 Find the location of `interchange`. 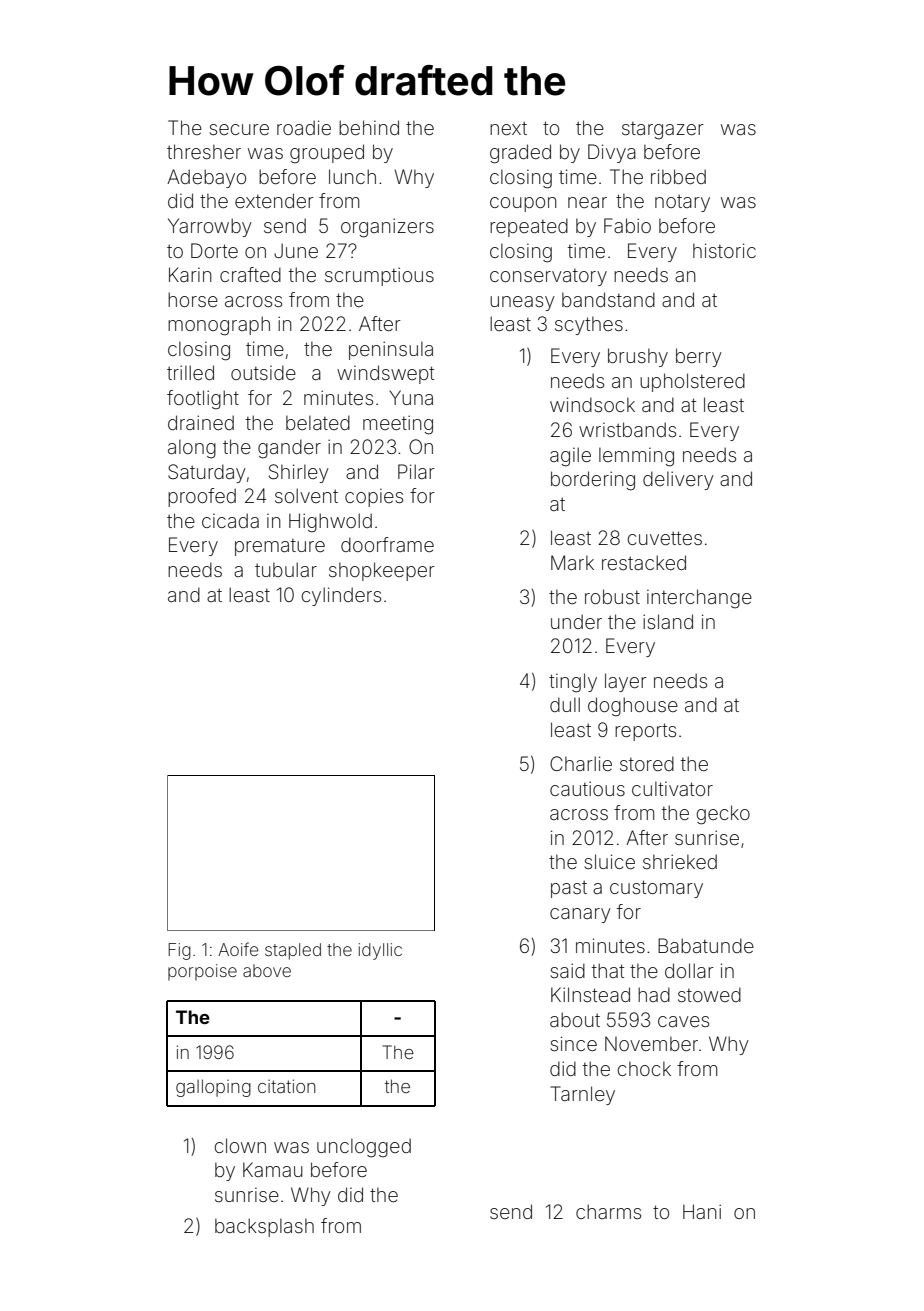

interchange is located at coordinates (699, 599).
